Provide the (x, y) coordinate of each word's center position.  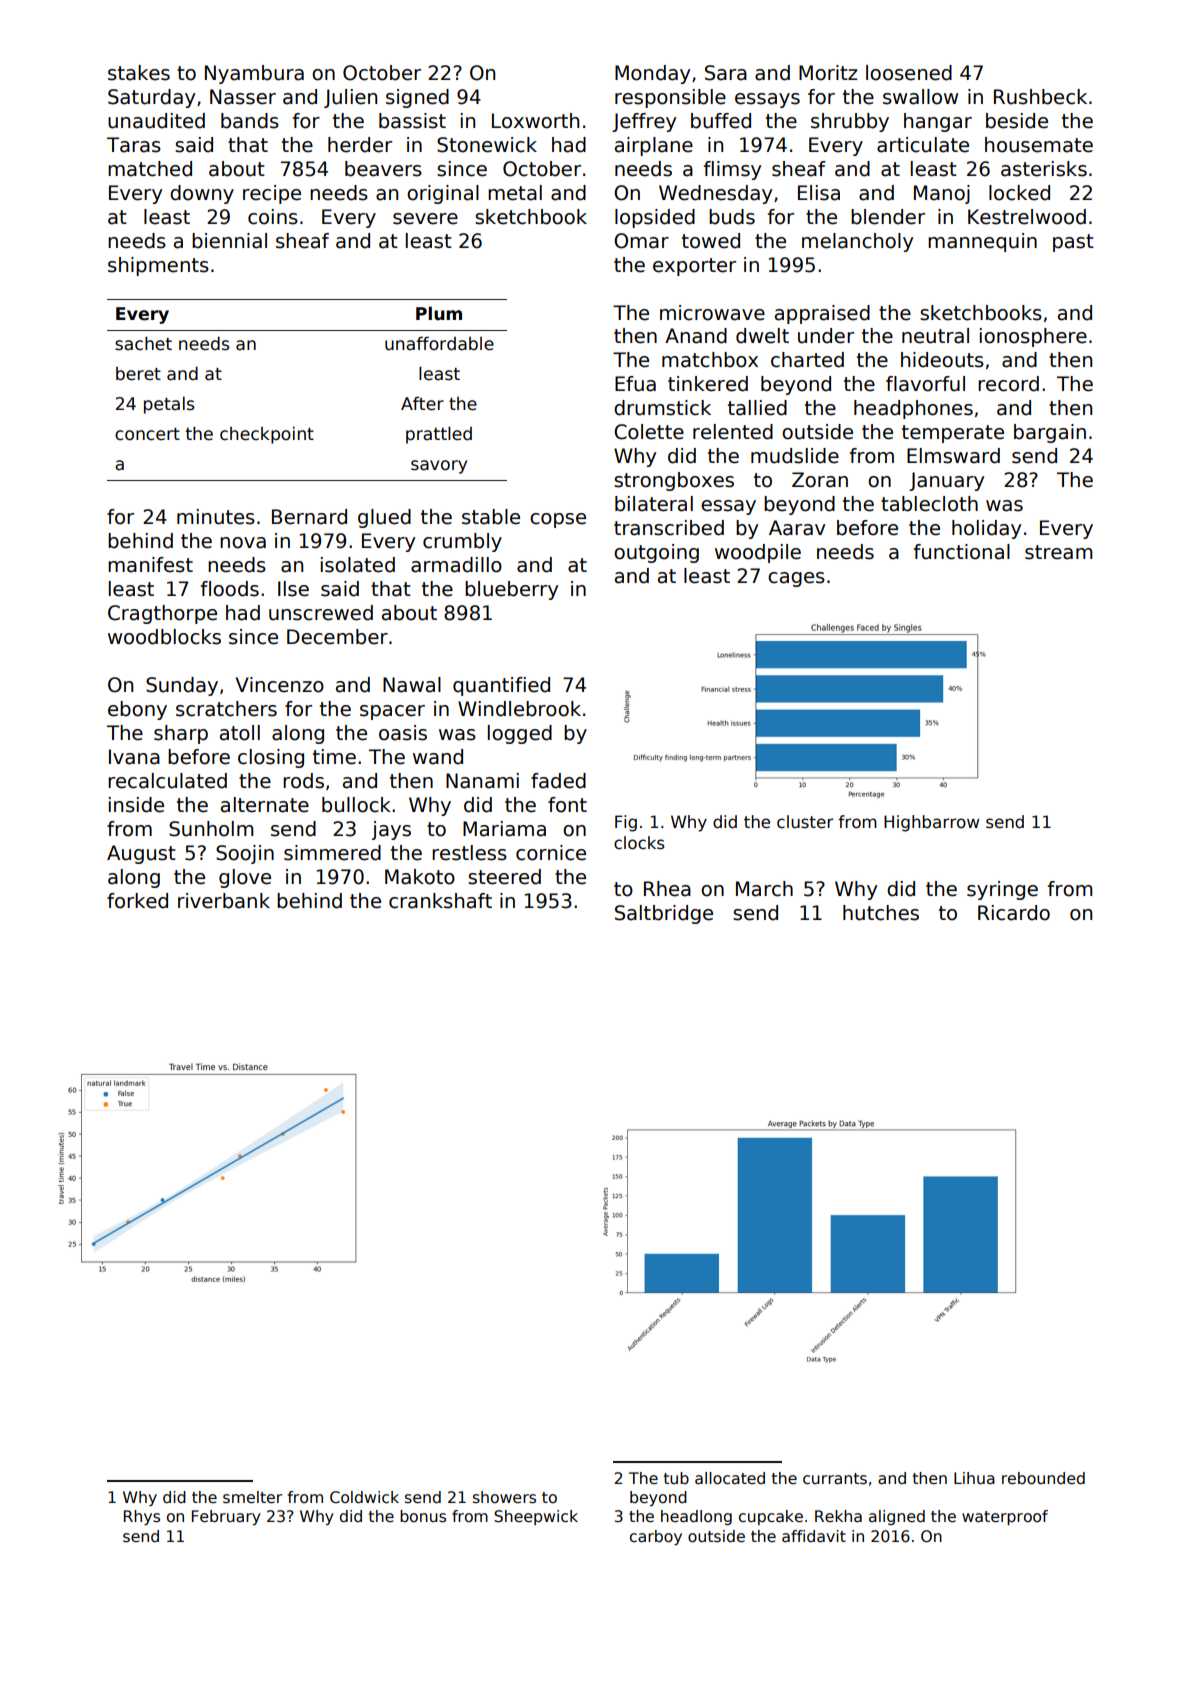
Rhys (142, 1517)
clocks (639, 843)
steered (504, 877)
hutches (881, 913)
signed (417, 98)
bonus (423, 1516)
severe (425, 219)
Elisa (819, 193)
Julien (350, 98)
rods (303, 781)
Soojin (245, 854)
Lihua (974, 1478)
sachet (143, 343)
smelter (252, 1497)
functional (962, 552)
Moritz (828, 73)
